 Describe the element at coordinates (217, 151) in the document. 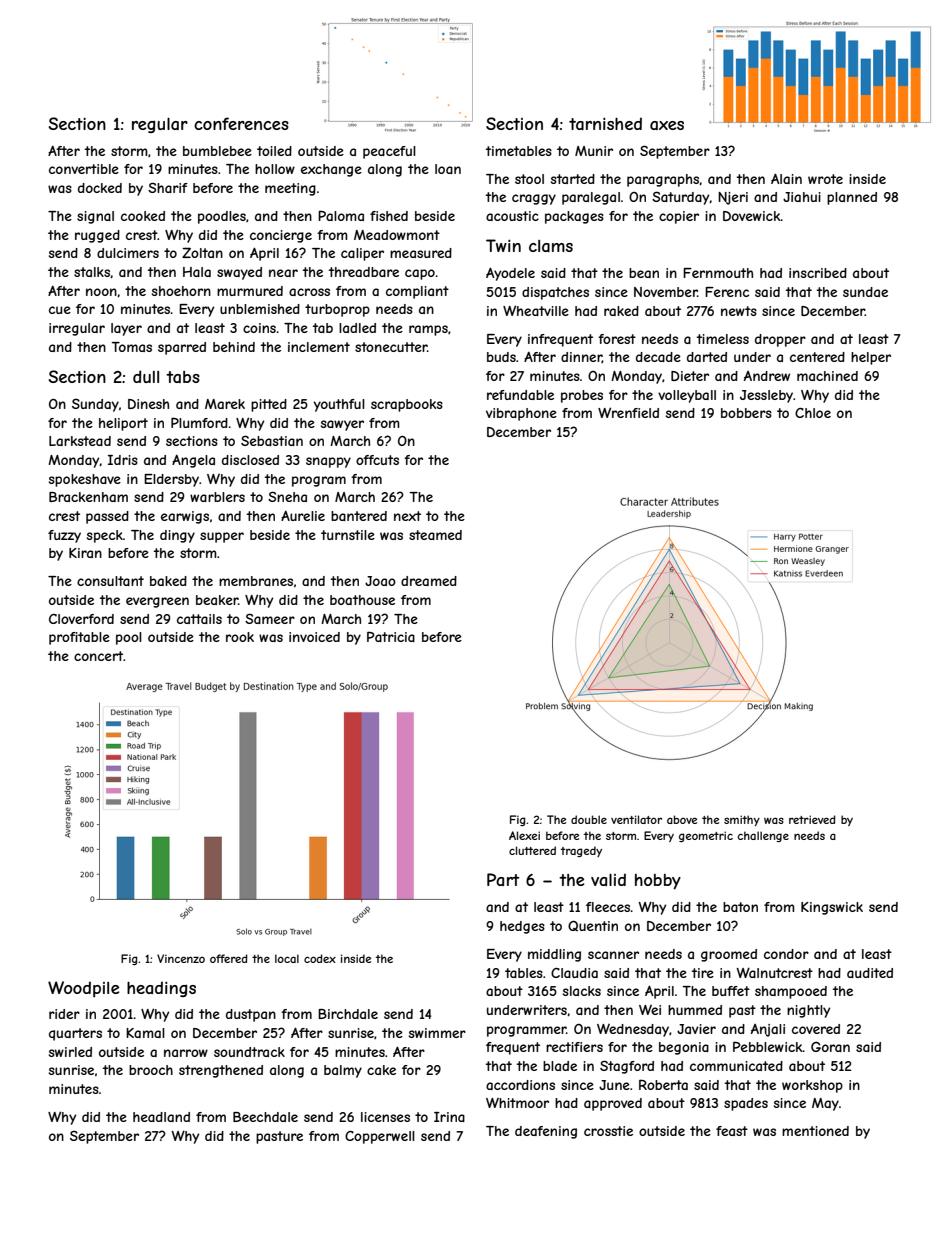

I see `bumblebee` at that location.
